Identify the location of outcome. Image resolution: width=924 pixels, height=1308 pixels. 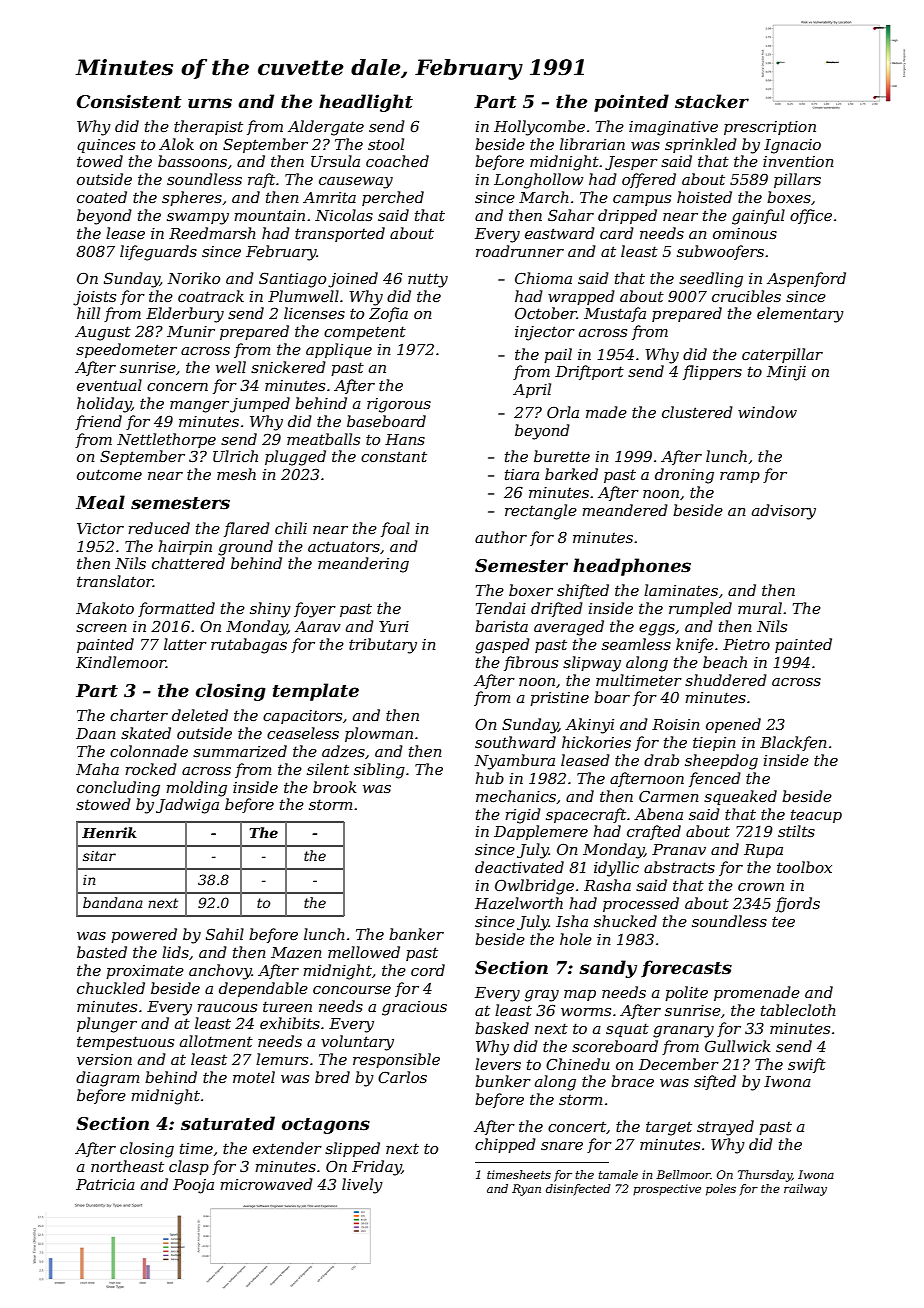
(109, 474).
